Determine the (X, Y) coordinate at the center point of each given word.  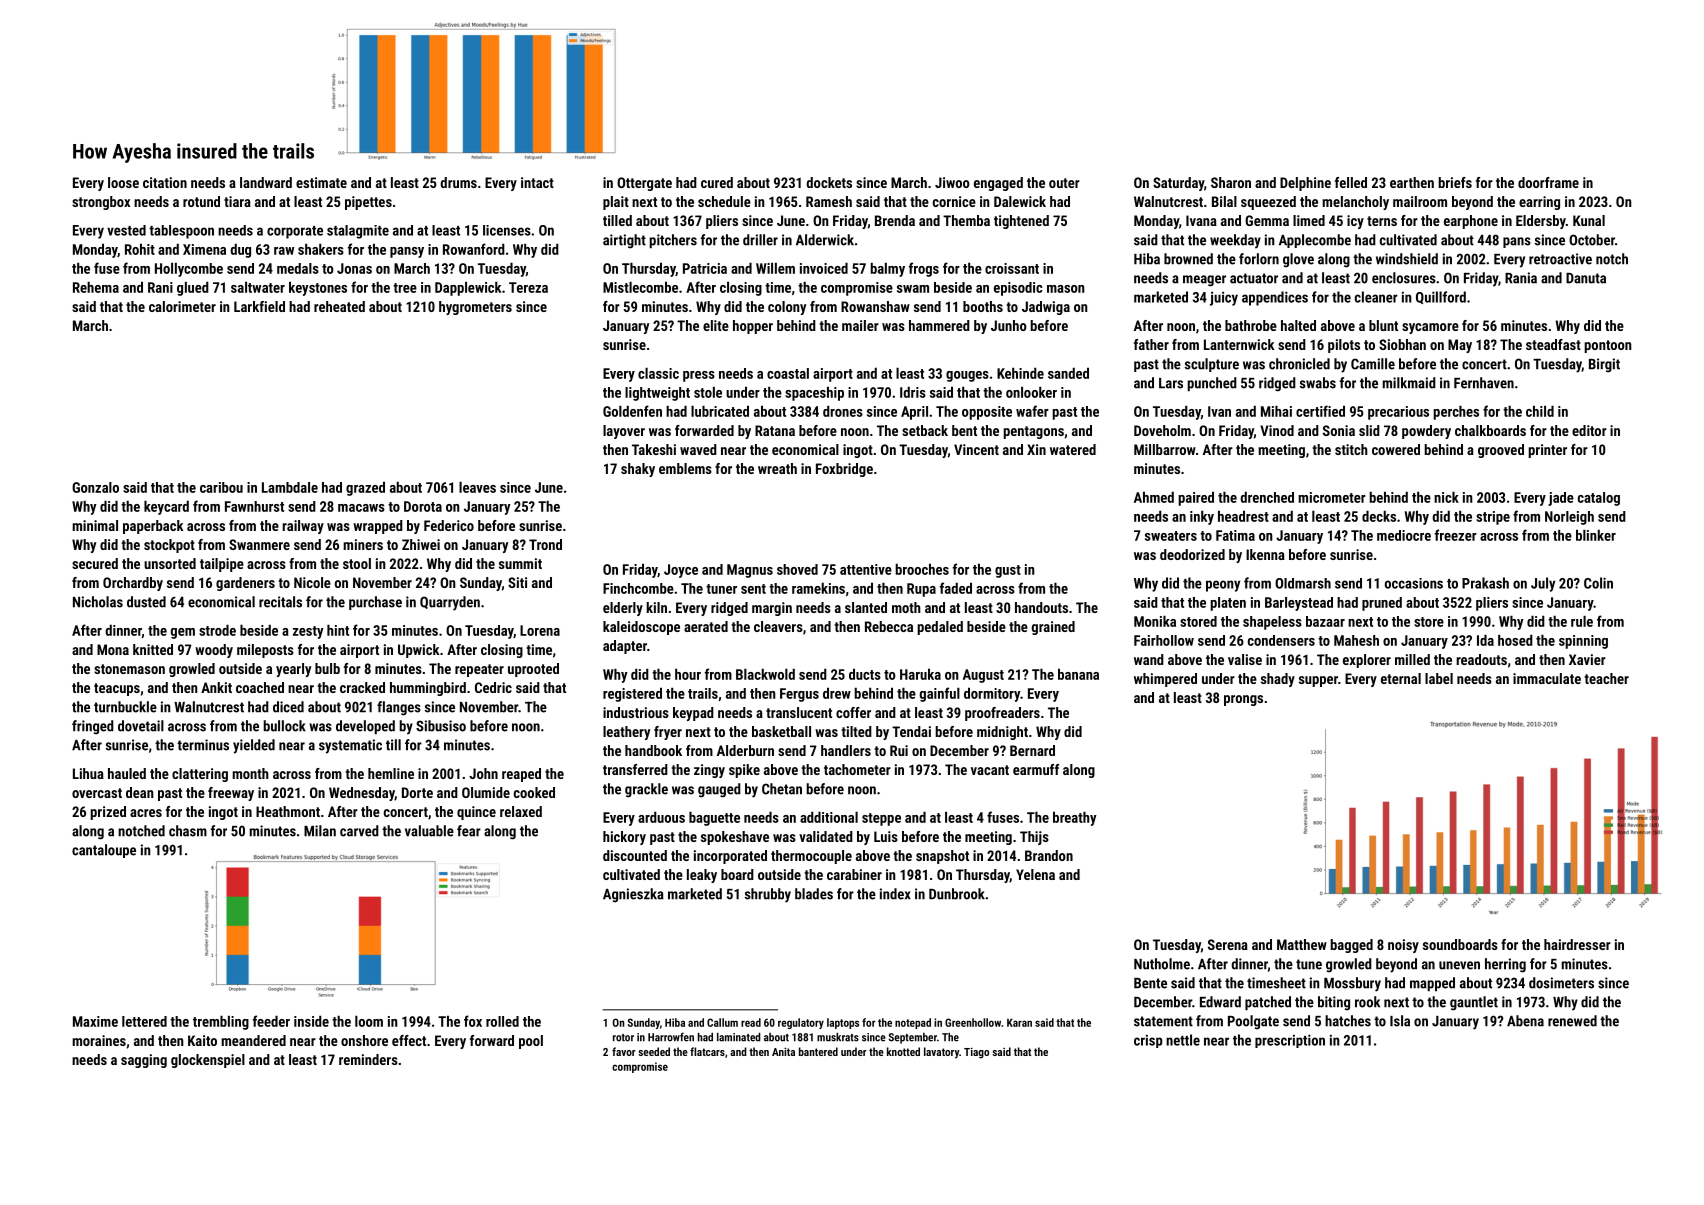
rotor (623, 1038)
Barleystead (1299, 604)
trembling (221, 1022)
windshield (1407, 259)
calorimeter (182, 306)
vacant (990, 770)
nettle (1183, 1040)
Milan (320, 831)
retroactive (1560, 259)
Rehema (96, 287)
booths (983, 306)
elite (716, 325)
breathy (1075, 818)
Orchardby (133, 584)
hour (688, 674)
